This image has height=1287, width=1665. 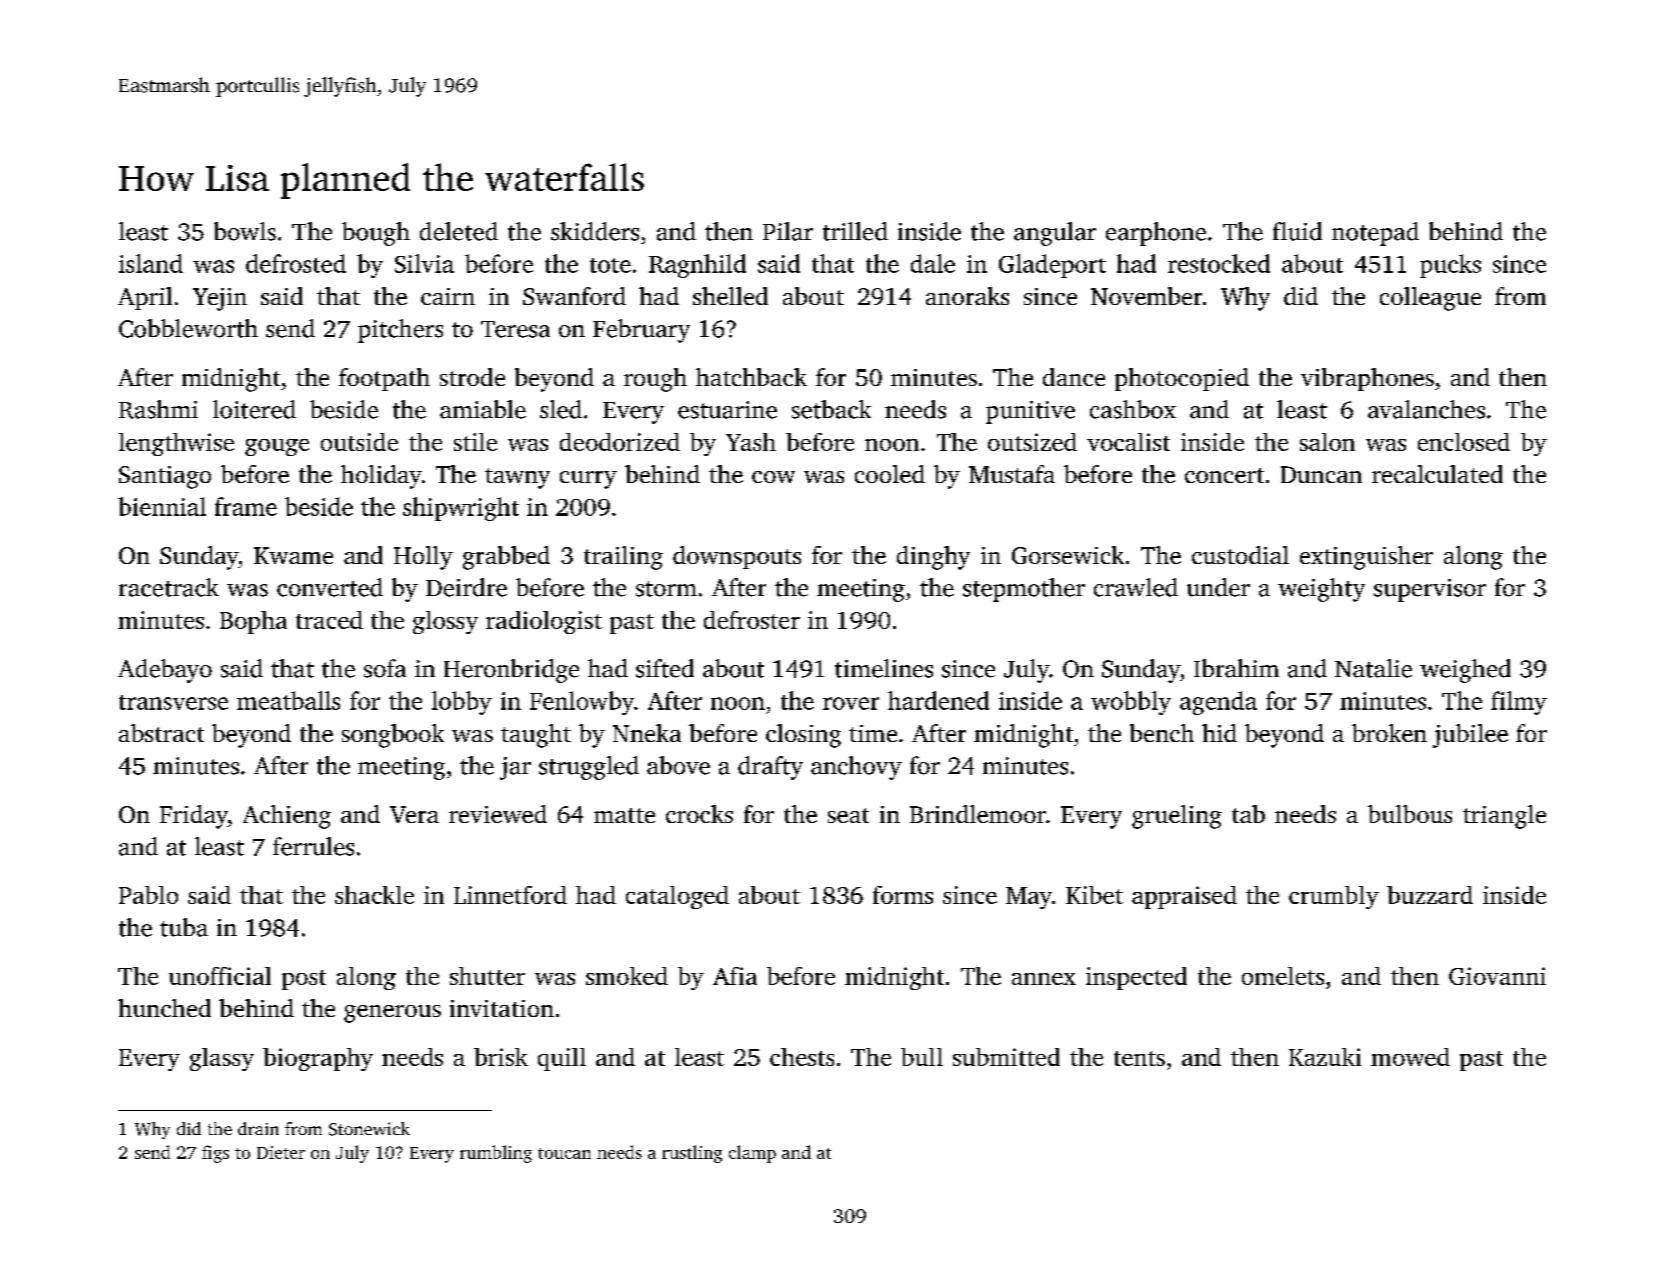 I want to click on sofa, so click(x=385, y=668).
